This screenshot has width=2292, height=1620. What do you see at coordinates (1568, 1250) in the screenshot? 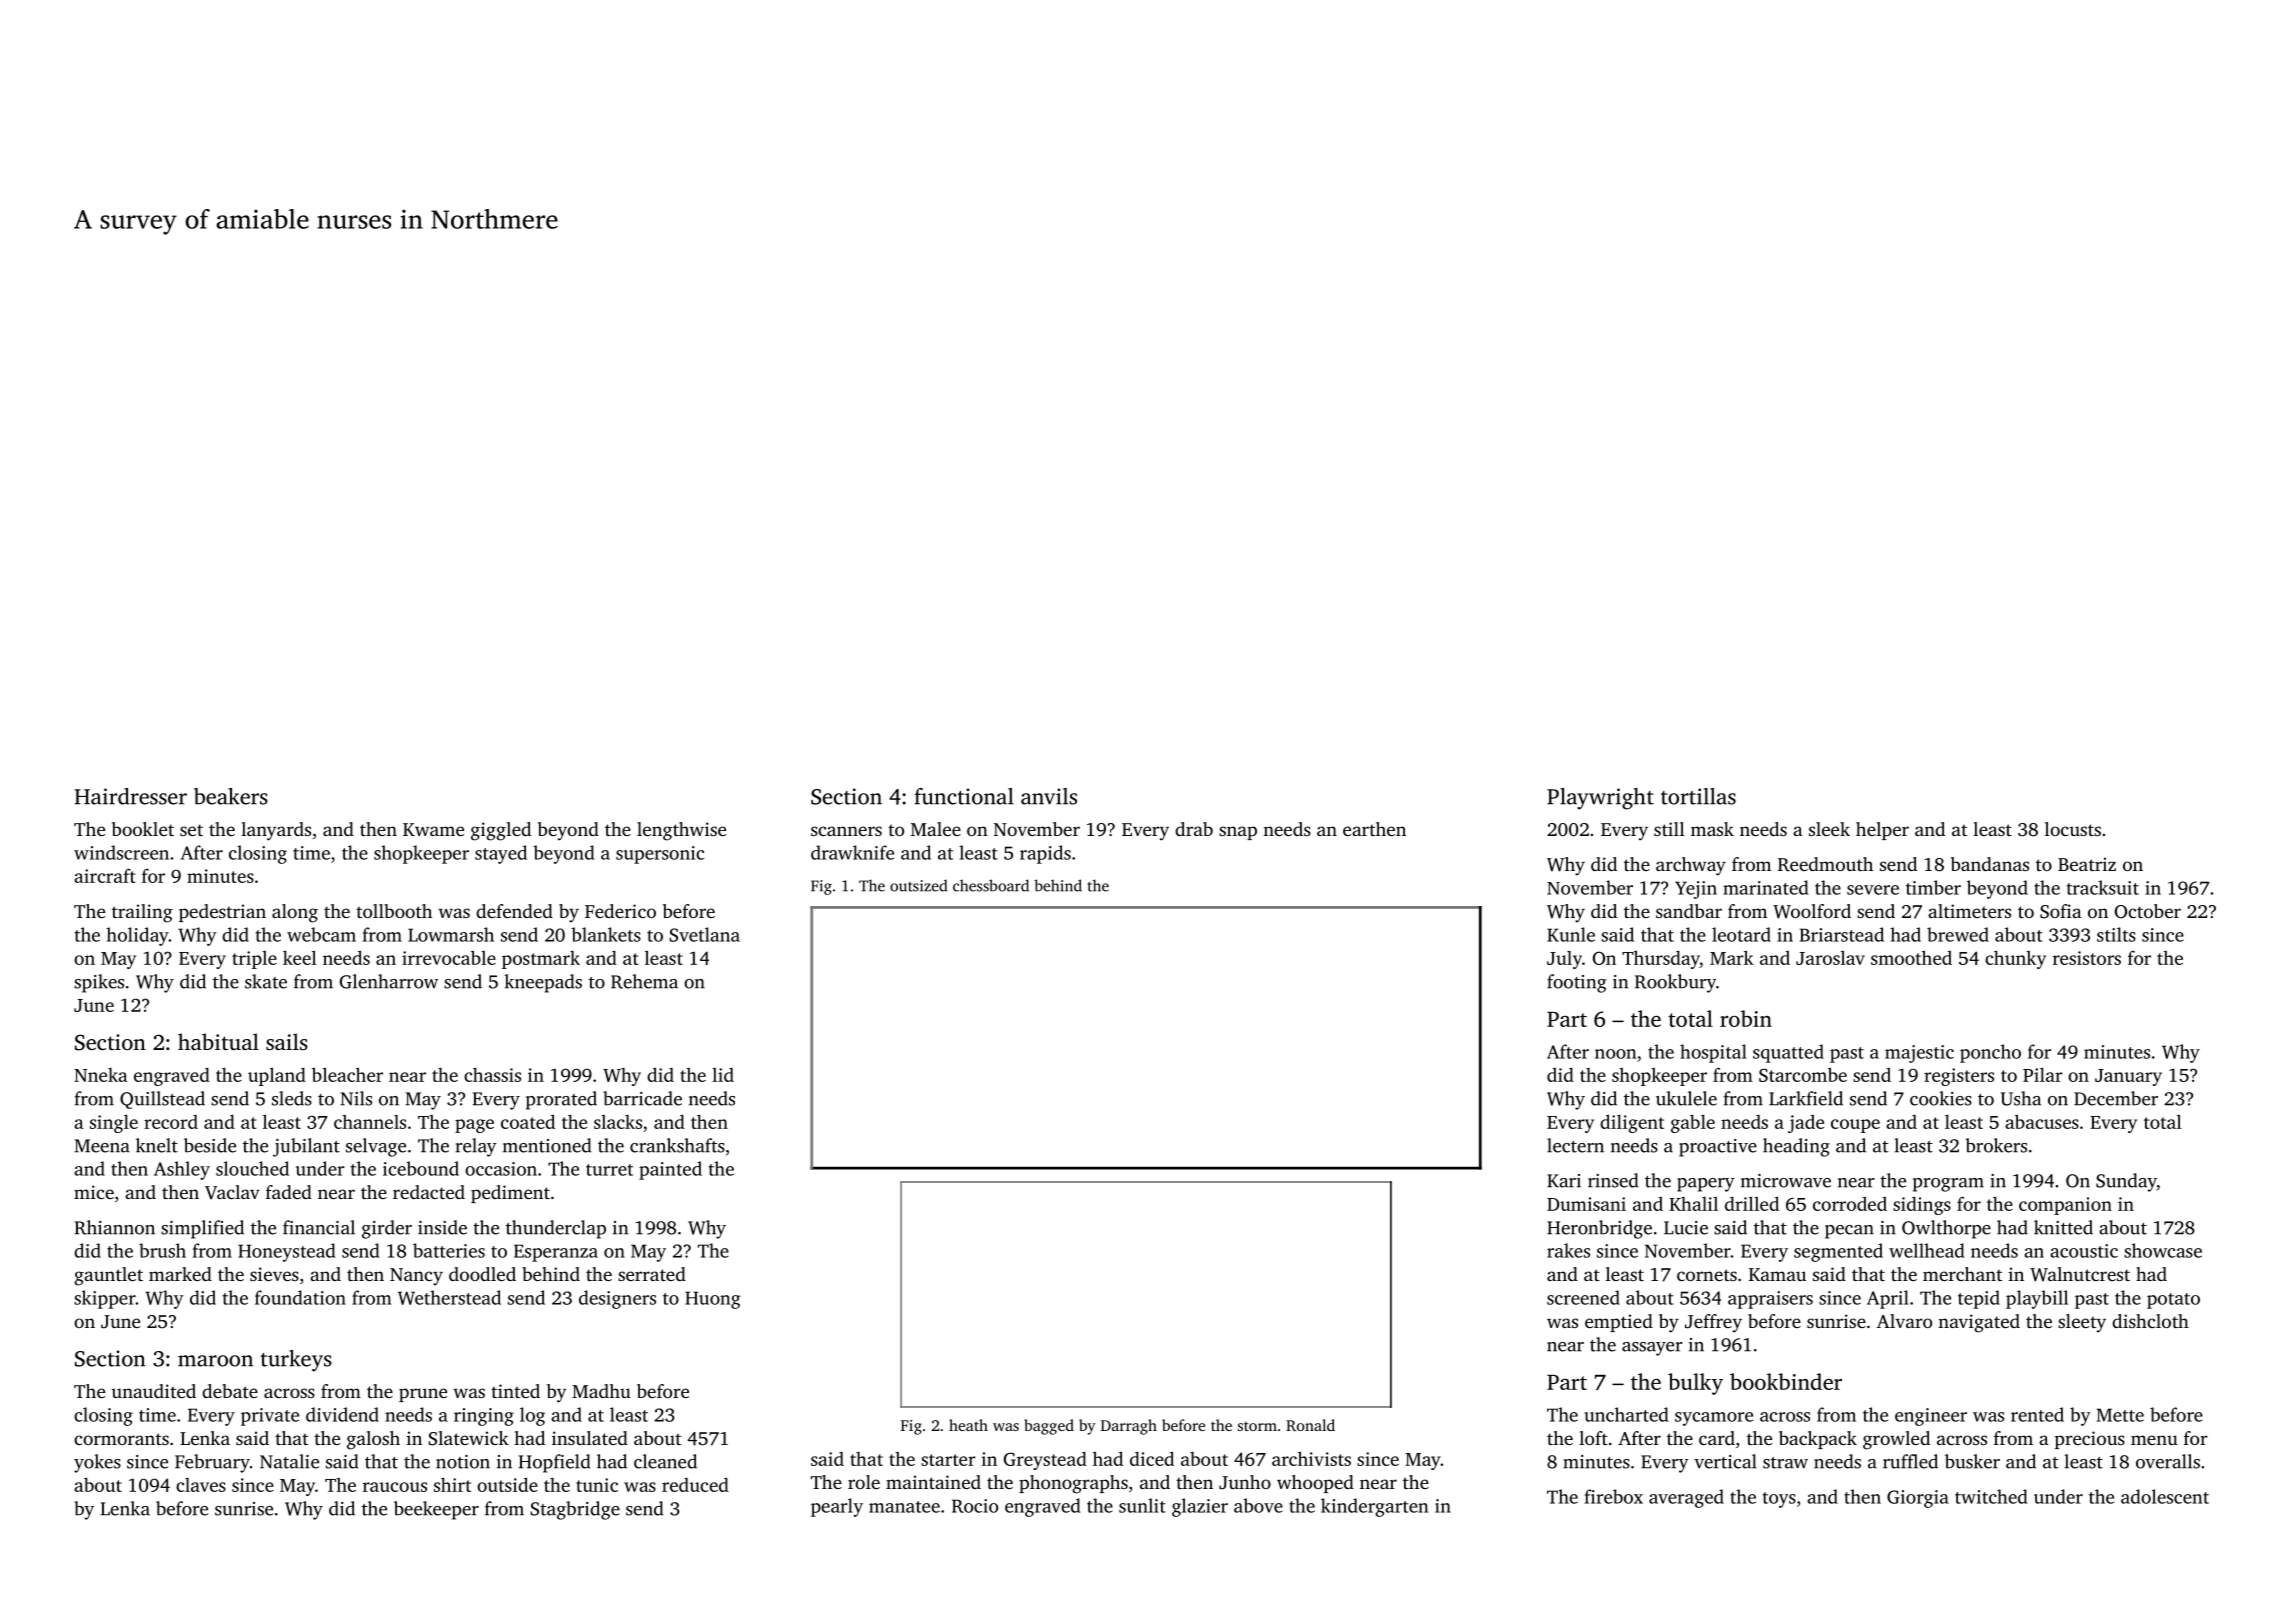
I see `rakes` at bounding box center [1568, 1250].
